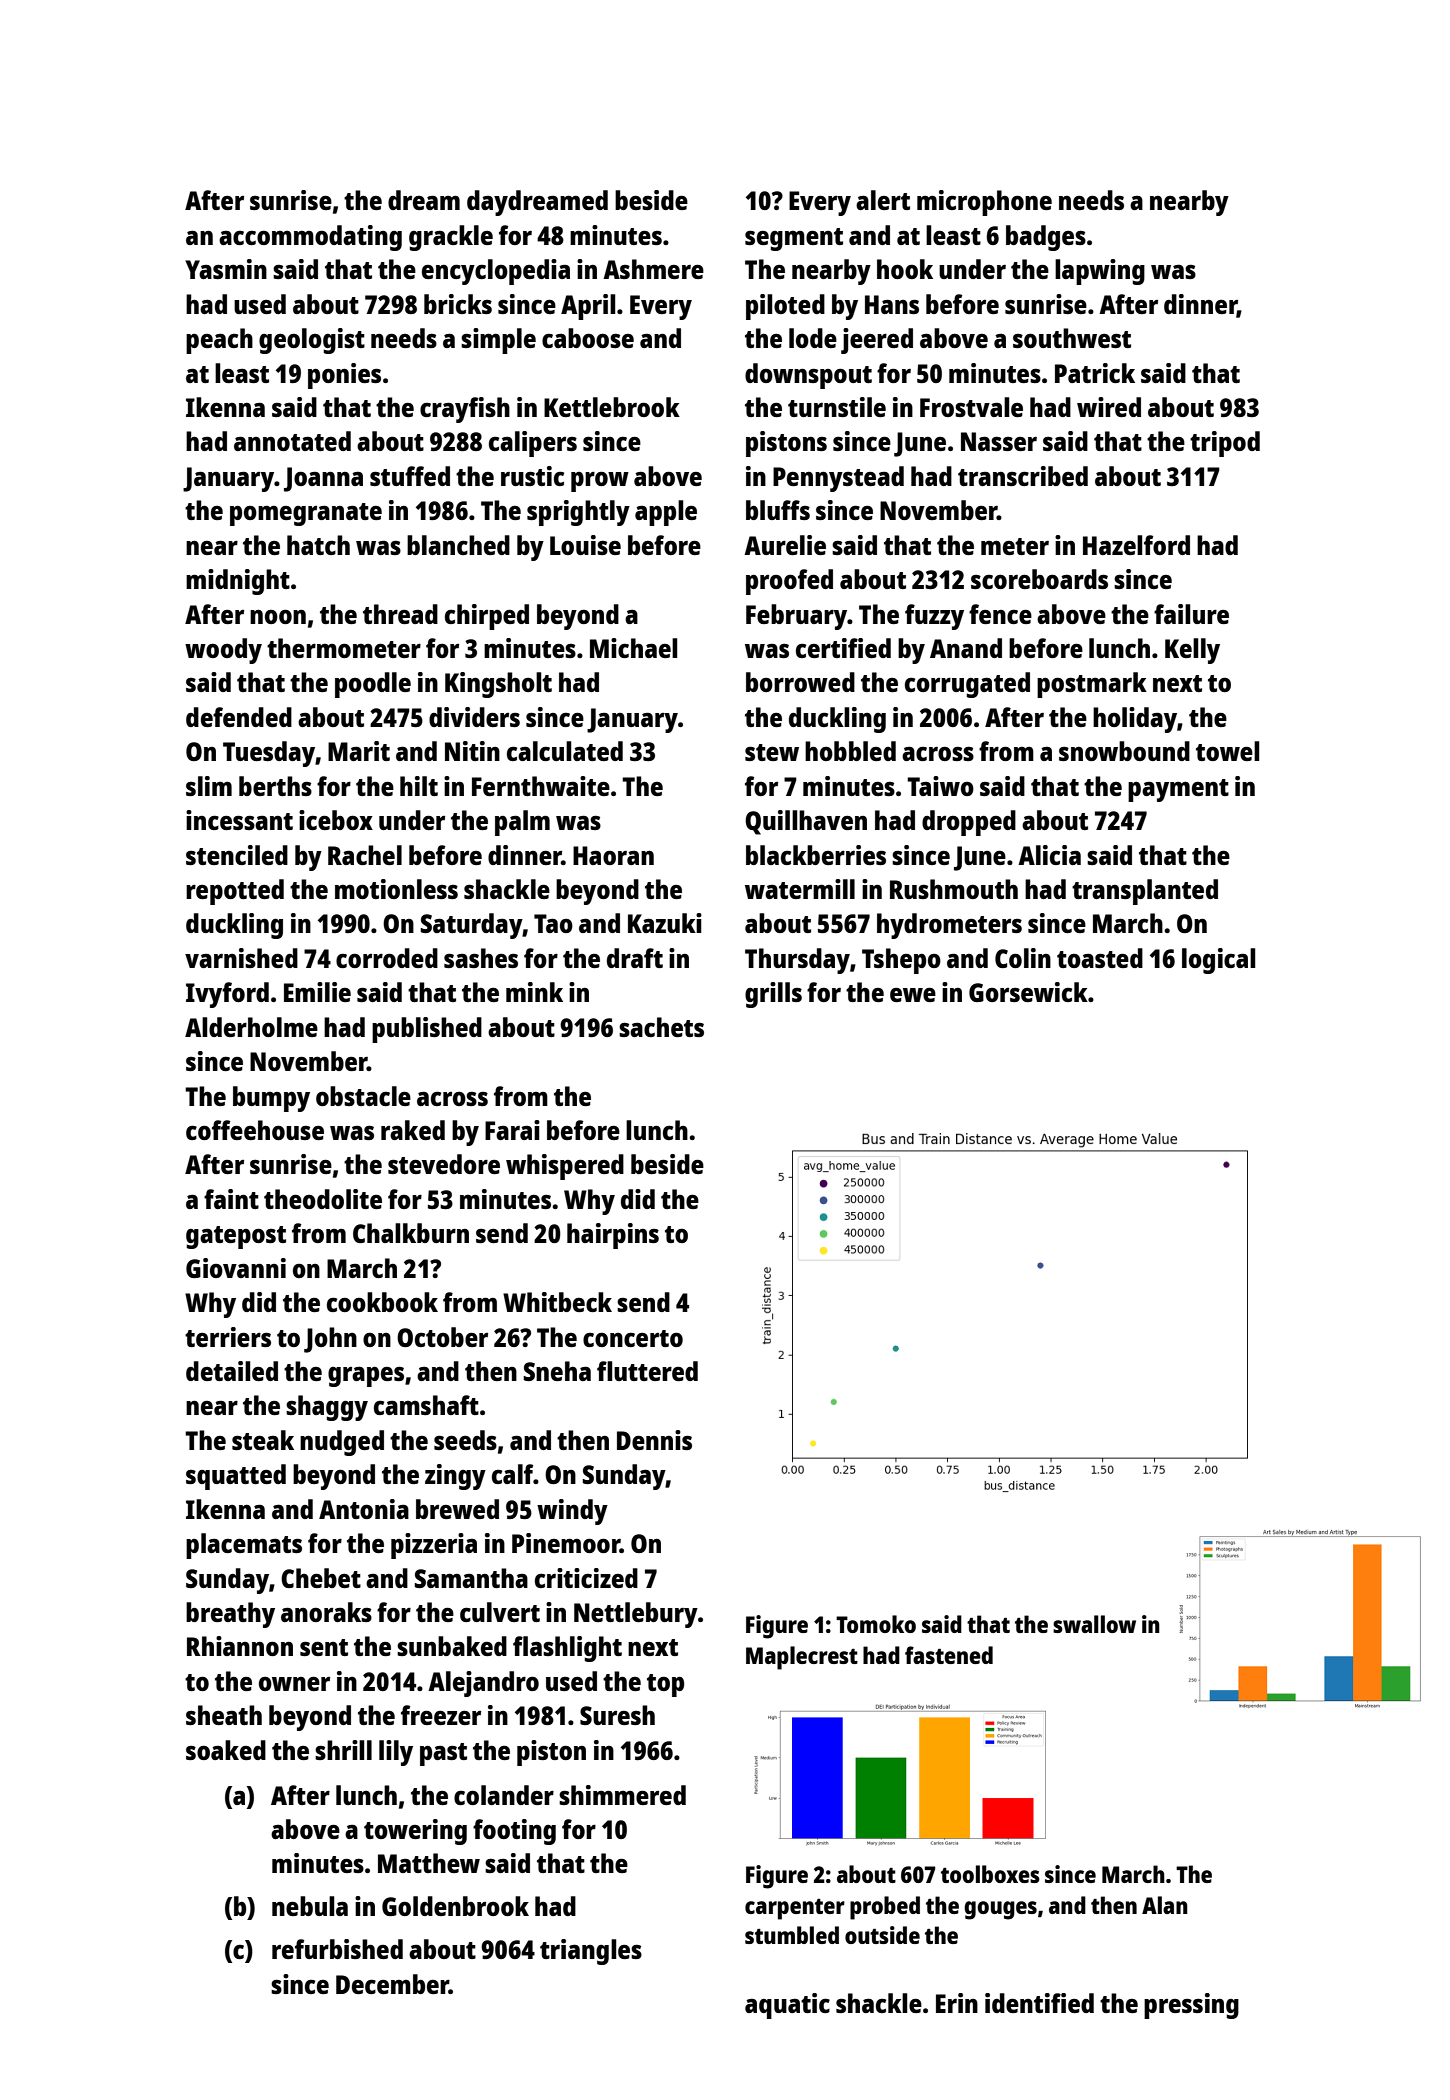 This screenshot has height=2100, width=1450. What do you see at coordinates (883, 200) in the screenshot?
I see `alert` at bounding box center [883, 200].
